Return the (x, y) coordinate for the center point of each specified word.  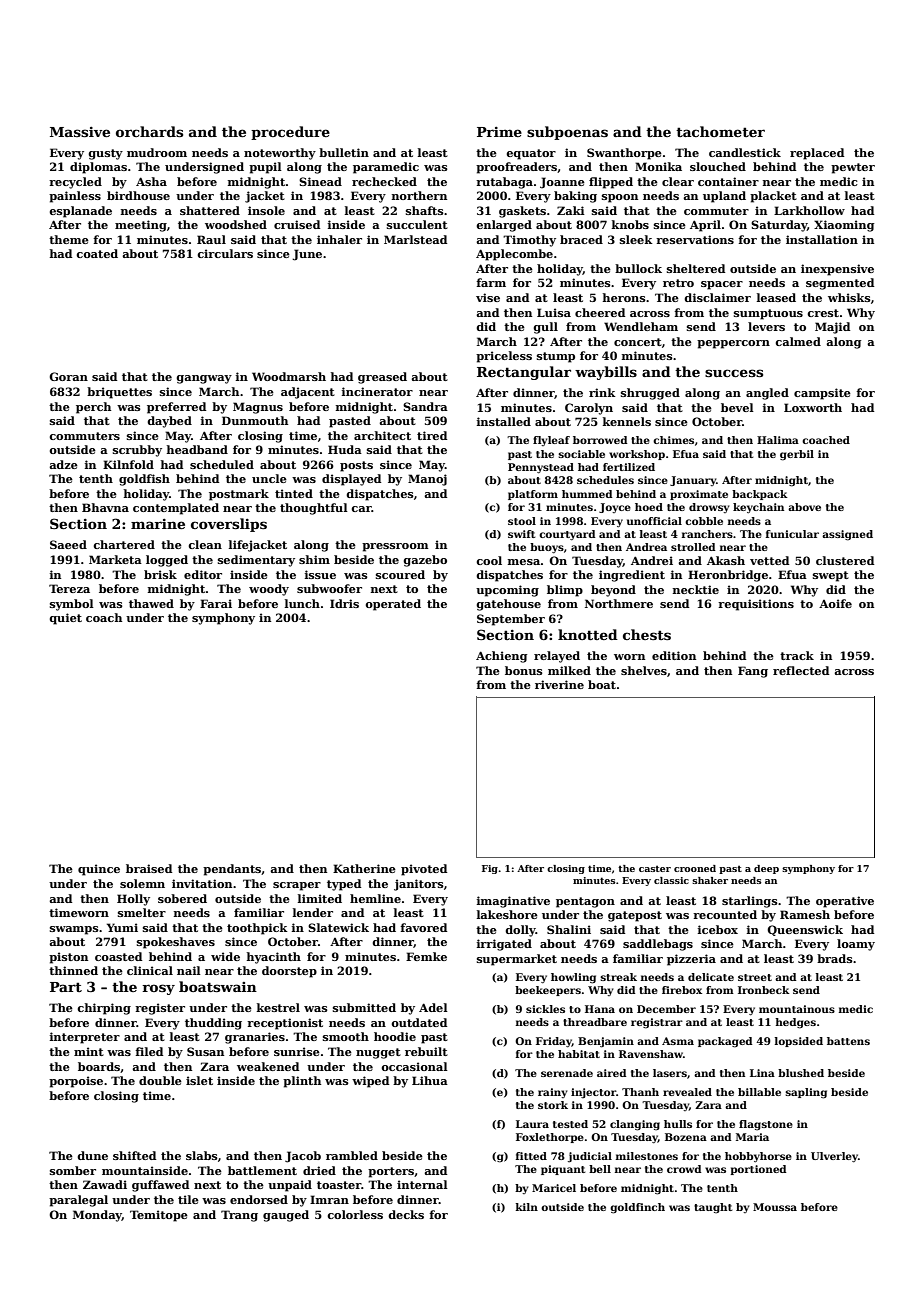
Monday (97, 1216)
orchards (149, 131)
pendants (232, 870)
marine (158, 524)
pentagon (585, 902)
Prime (499, 132)
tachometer (720, 131)
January (693, 481)
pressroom (395, 547)
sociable (581, 454)
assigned (847, 535)
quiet (65, 619)
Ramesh (805, 914)
